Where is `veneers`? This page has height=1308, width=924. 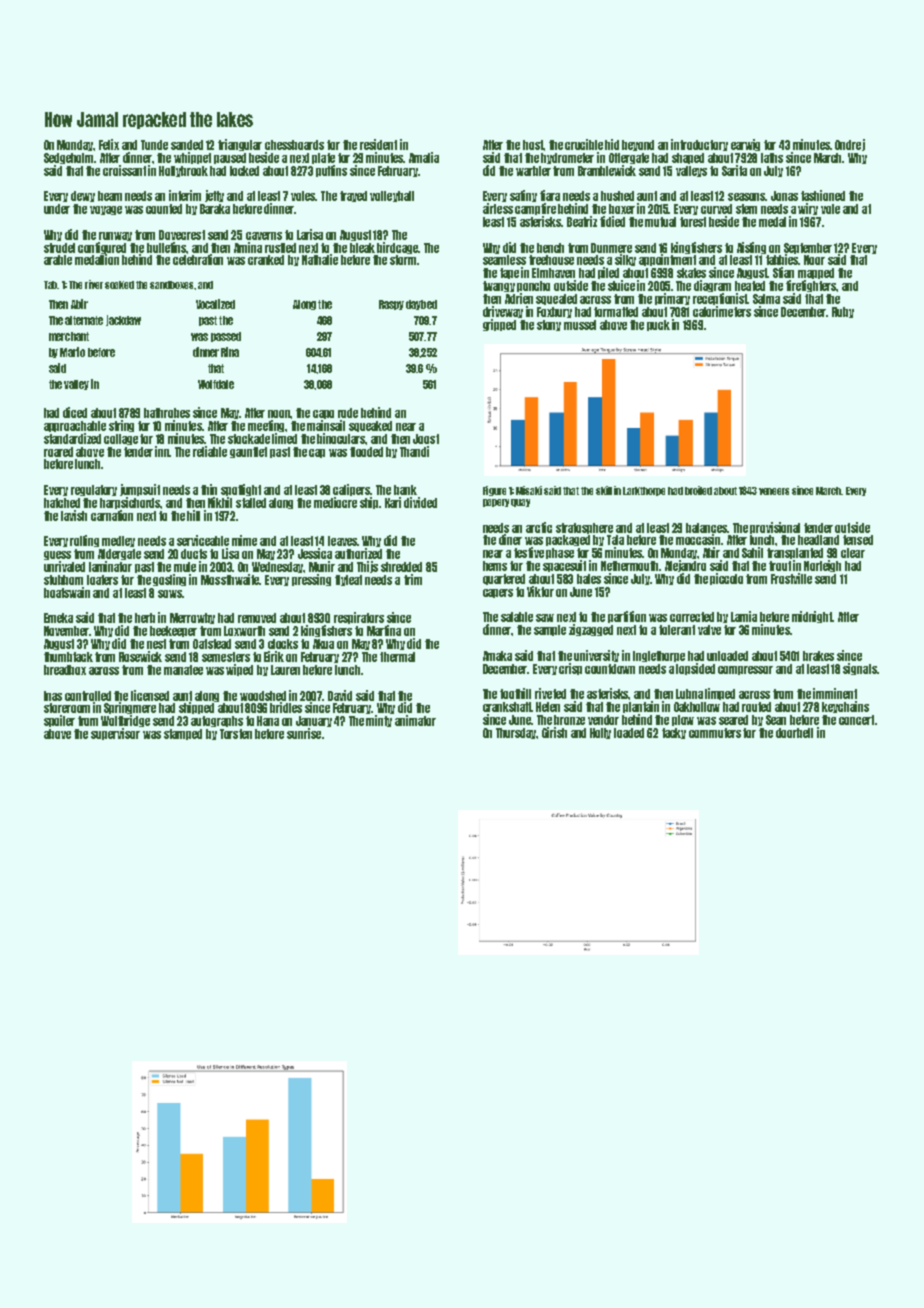
veneers is located at coordinates (774, 491).
